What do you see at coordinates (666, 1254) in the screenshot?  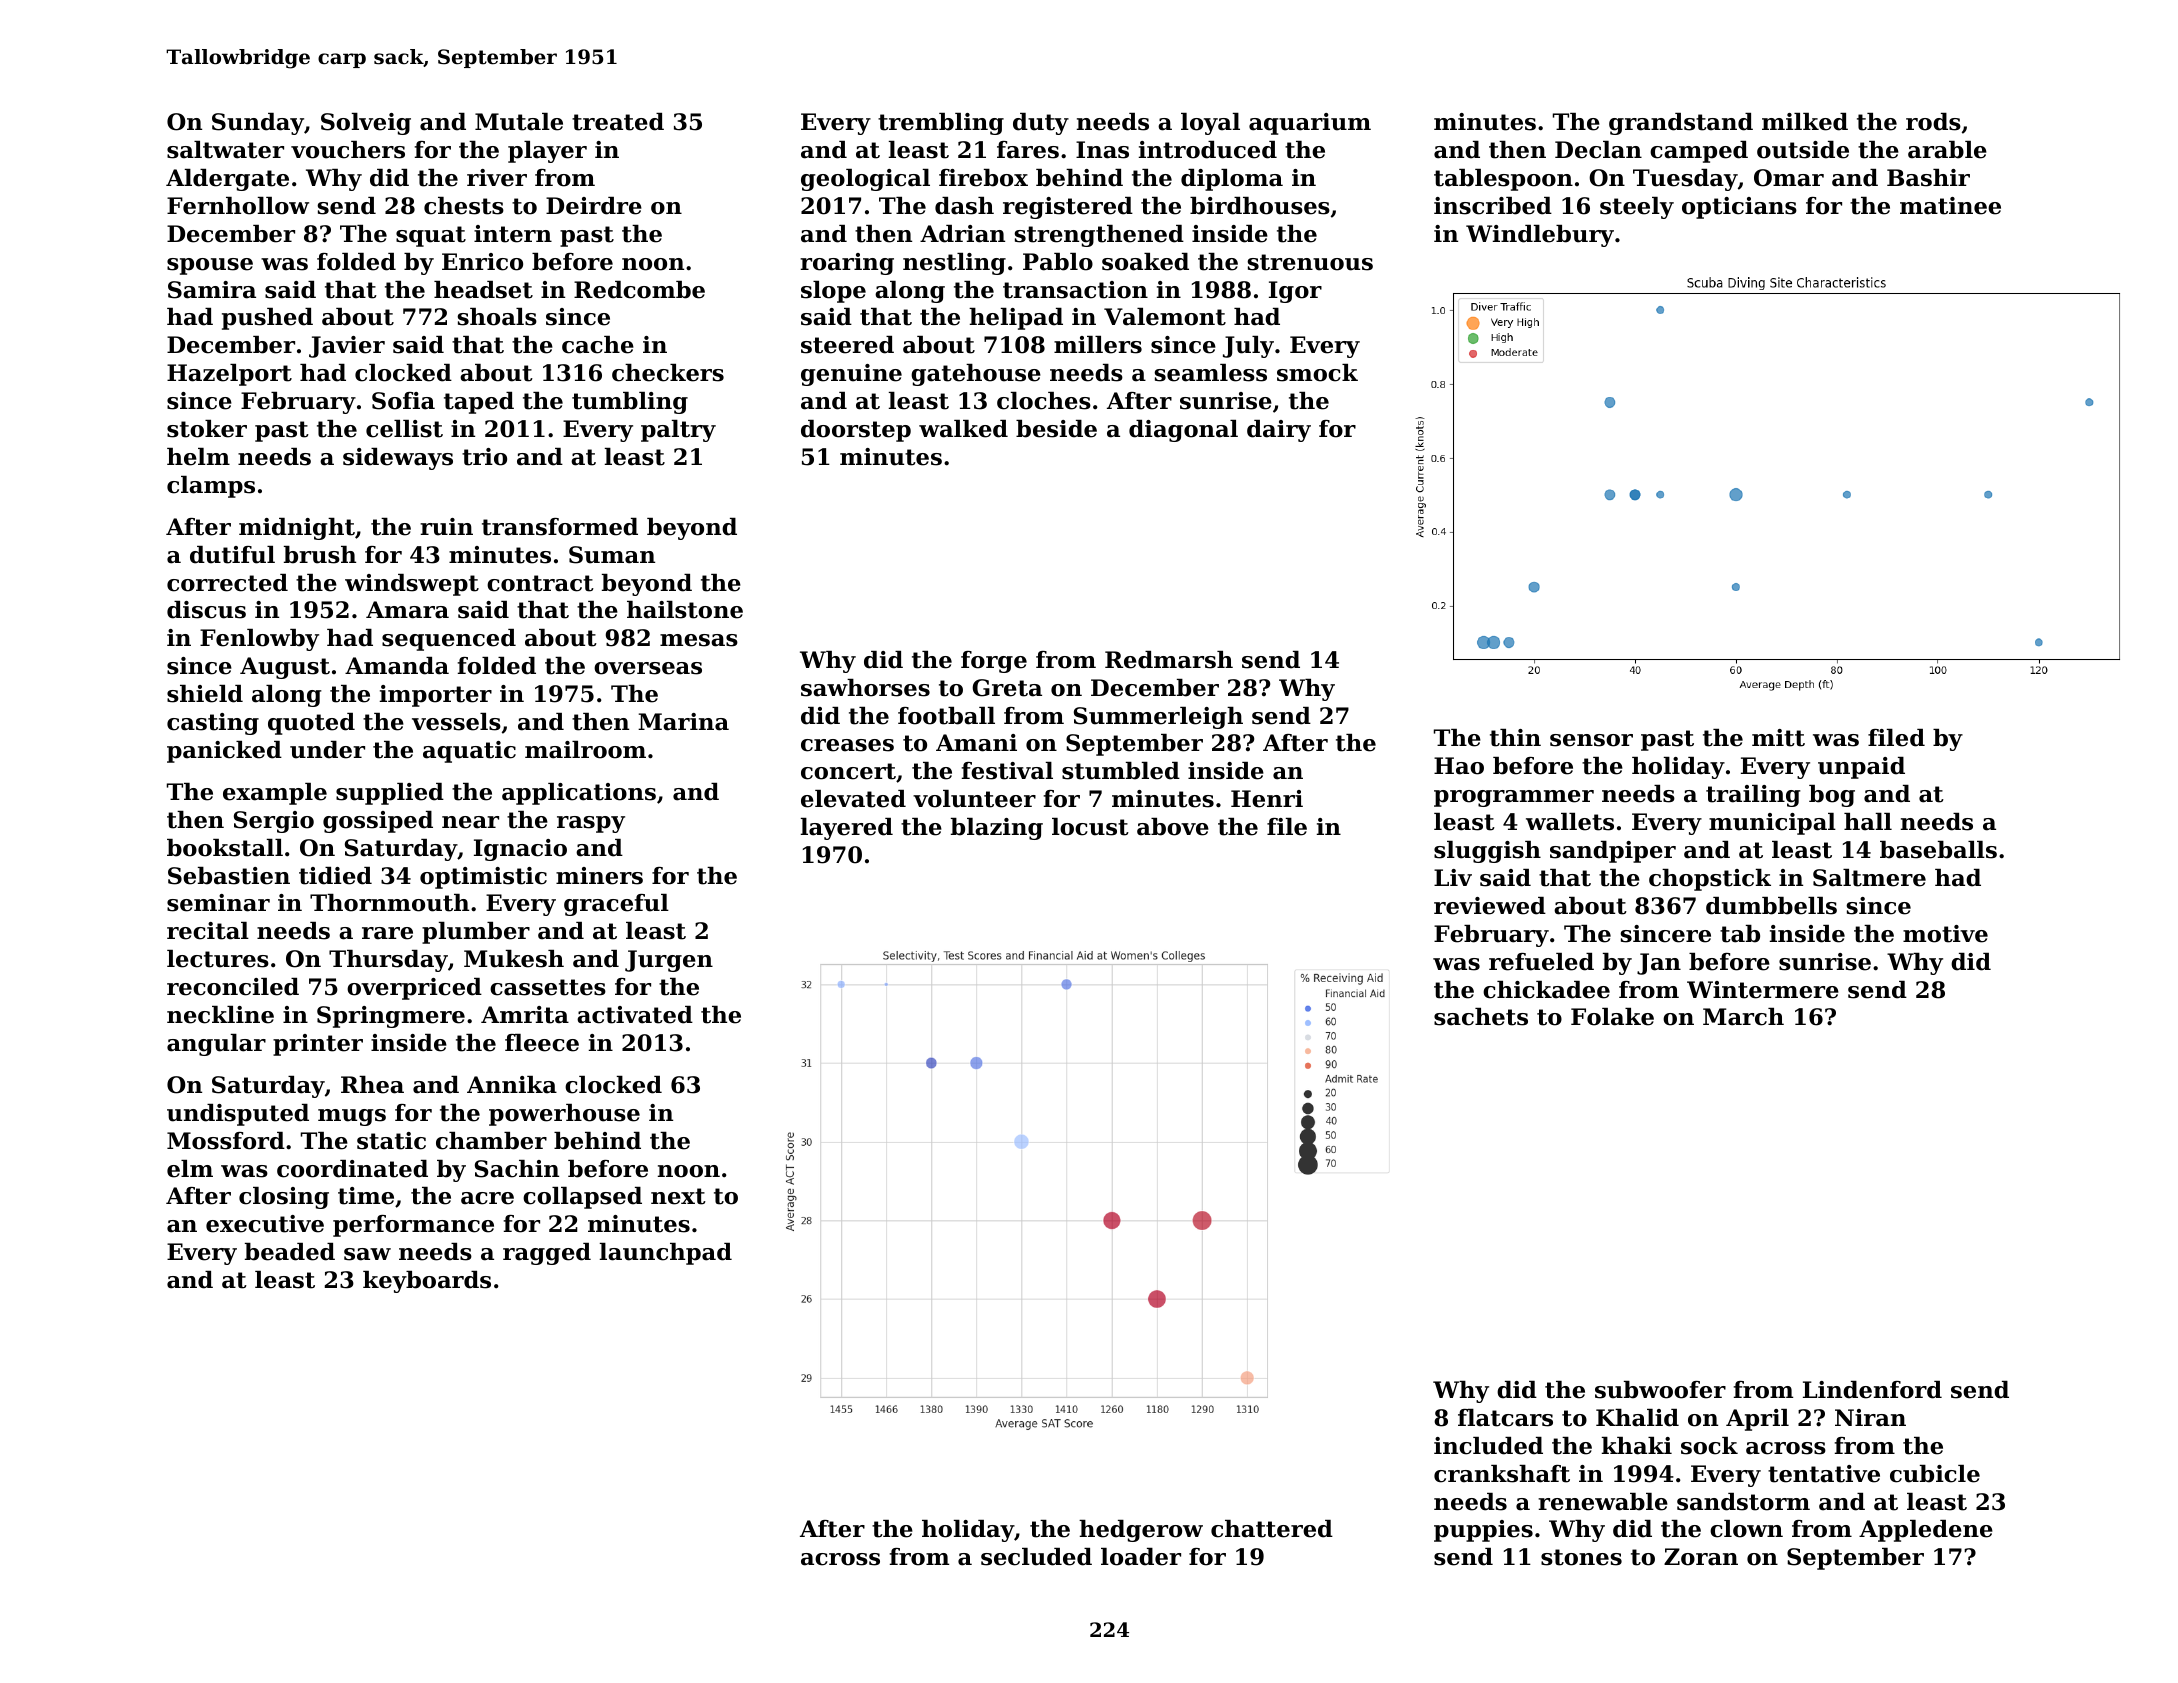 I see `launchpad` at bounding box center [666, 1254].
